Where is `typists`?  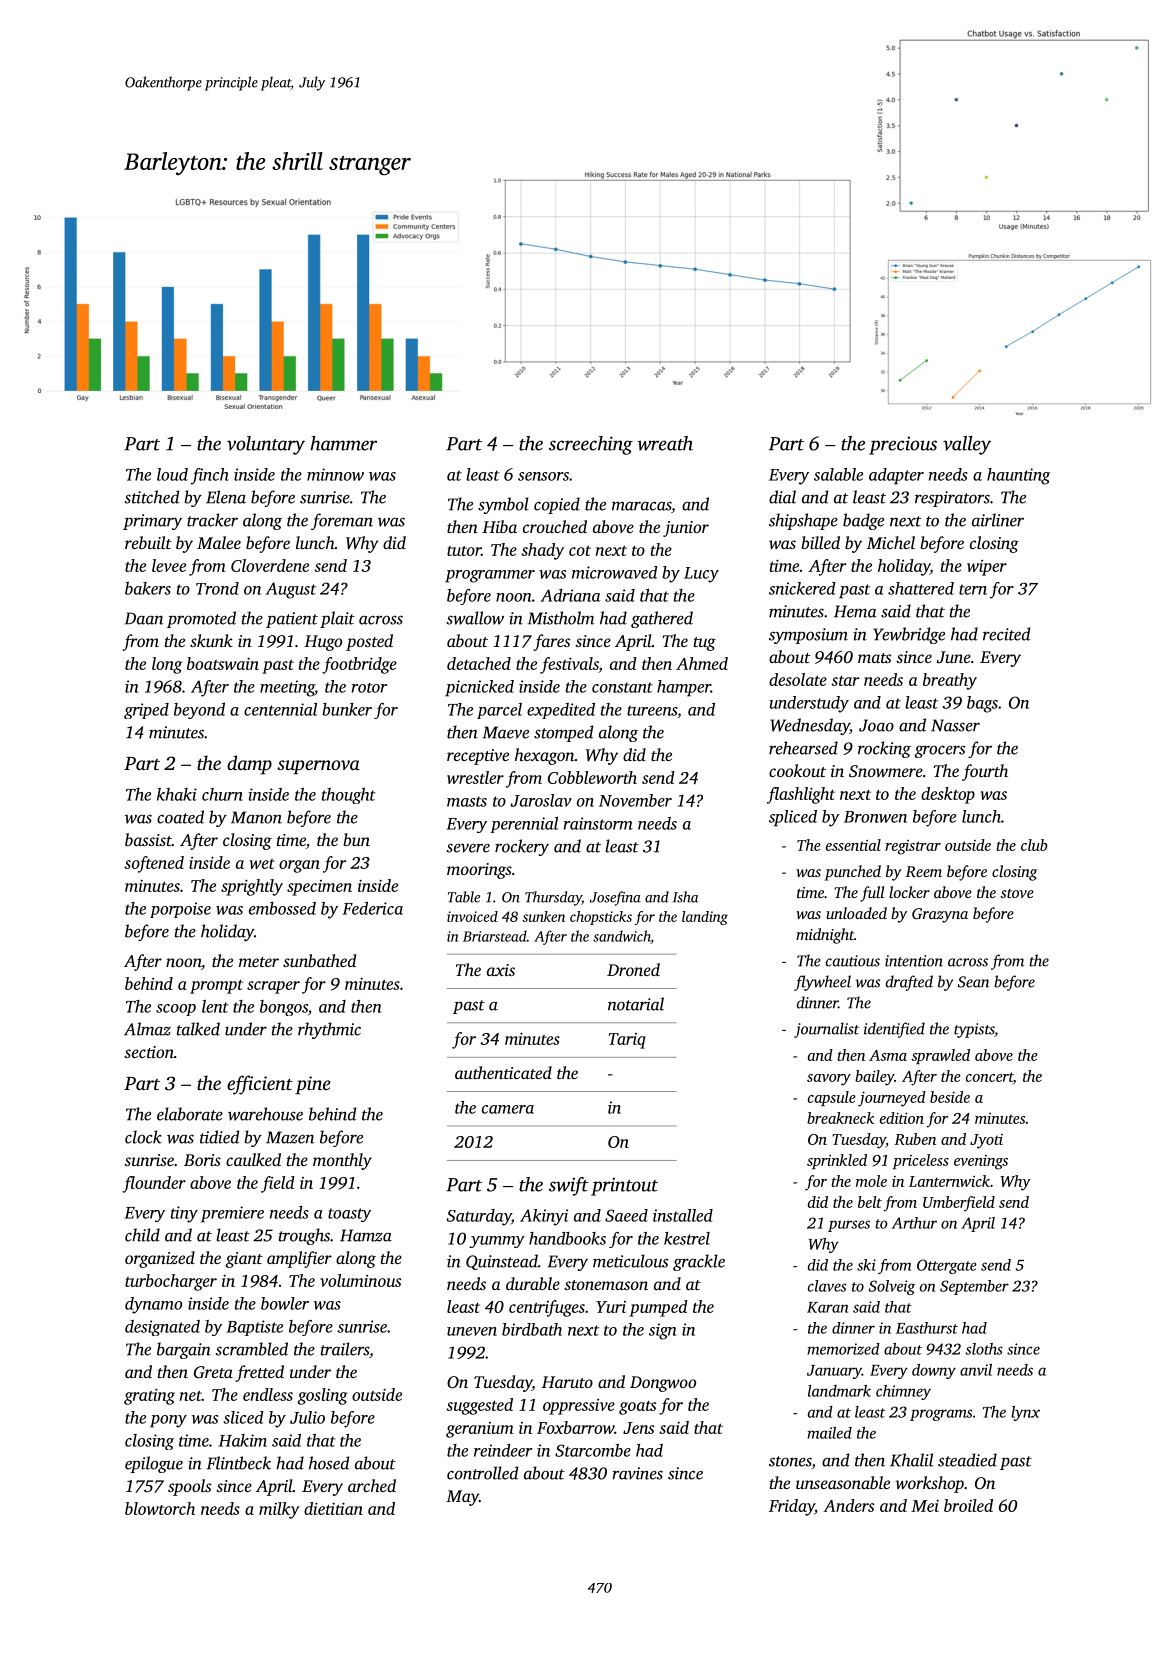 typists is located at coordinates (974, 1030).
